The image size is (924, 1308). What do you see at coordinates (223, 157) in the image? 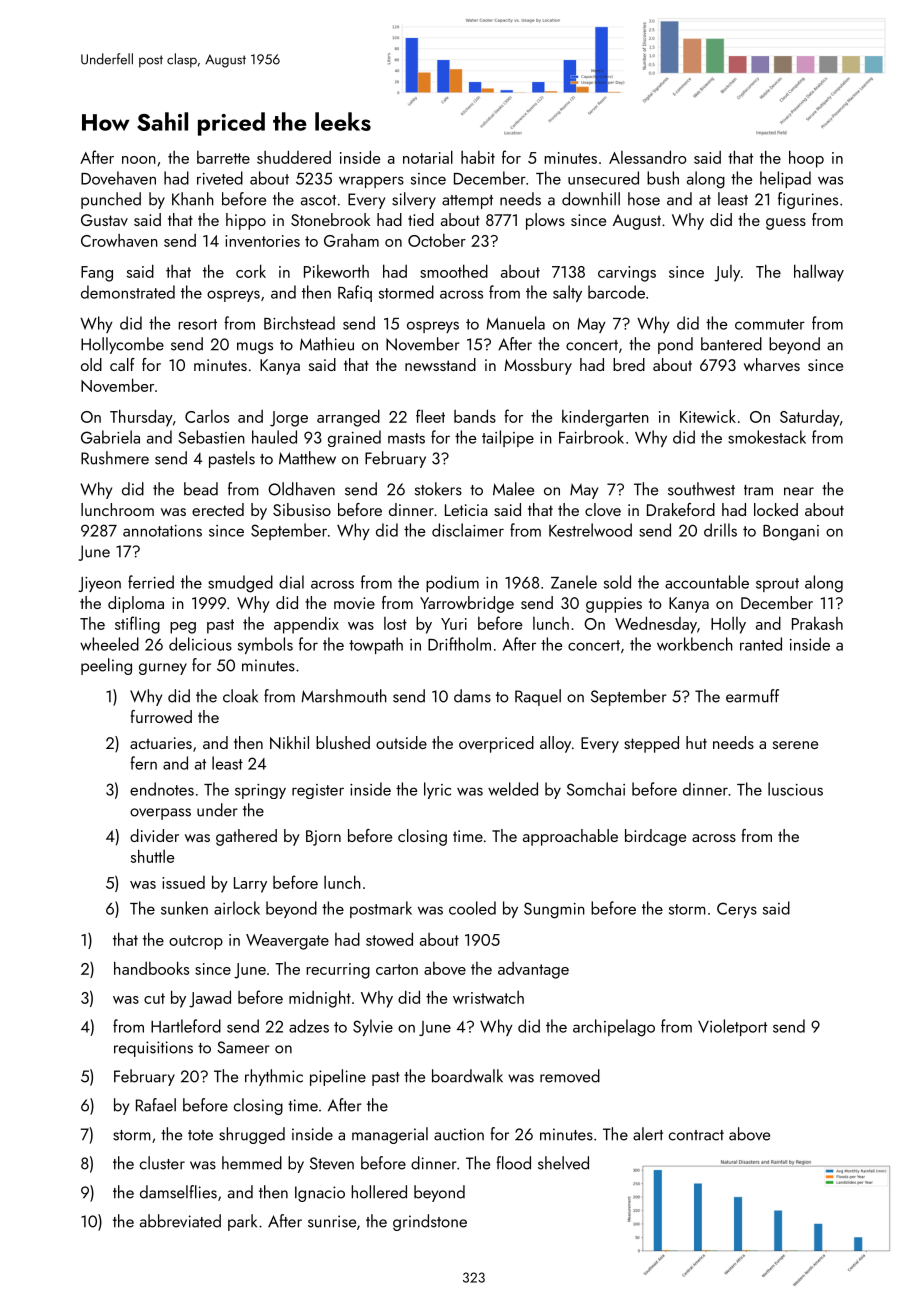
I see `barrette` at bounding box center [223, 157].
